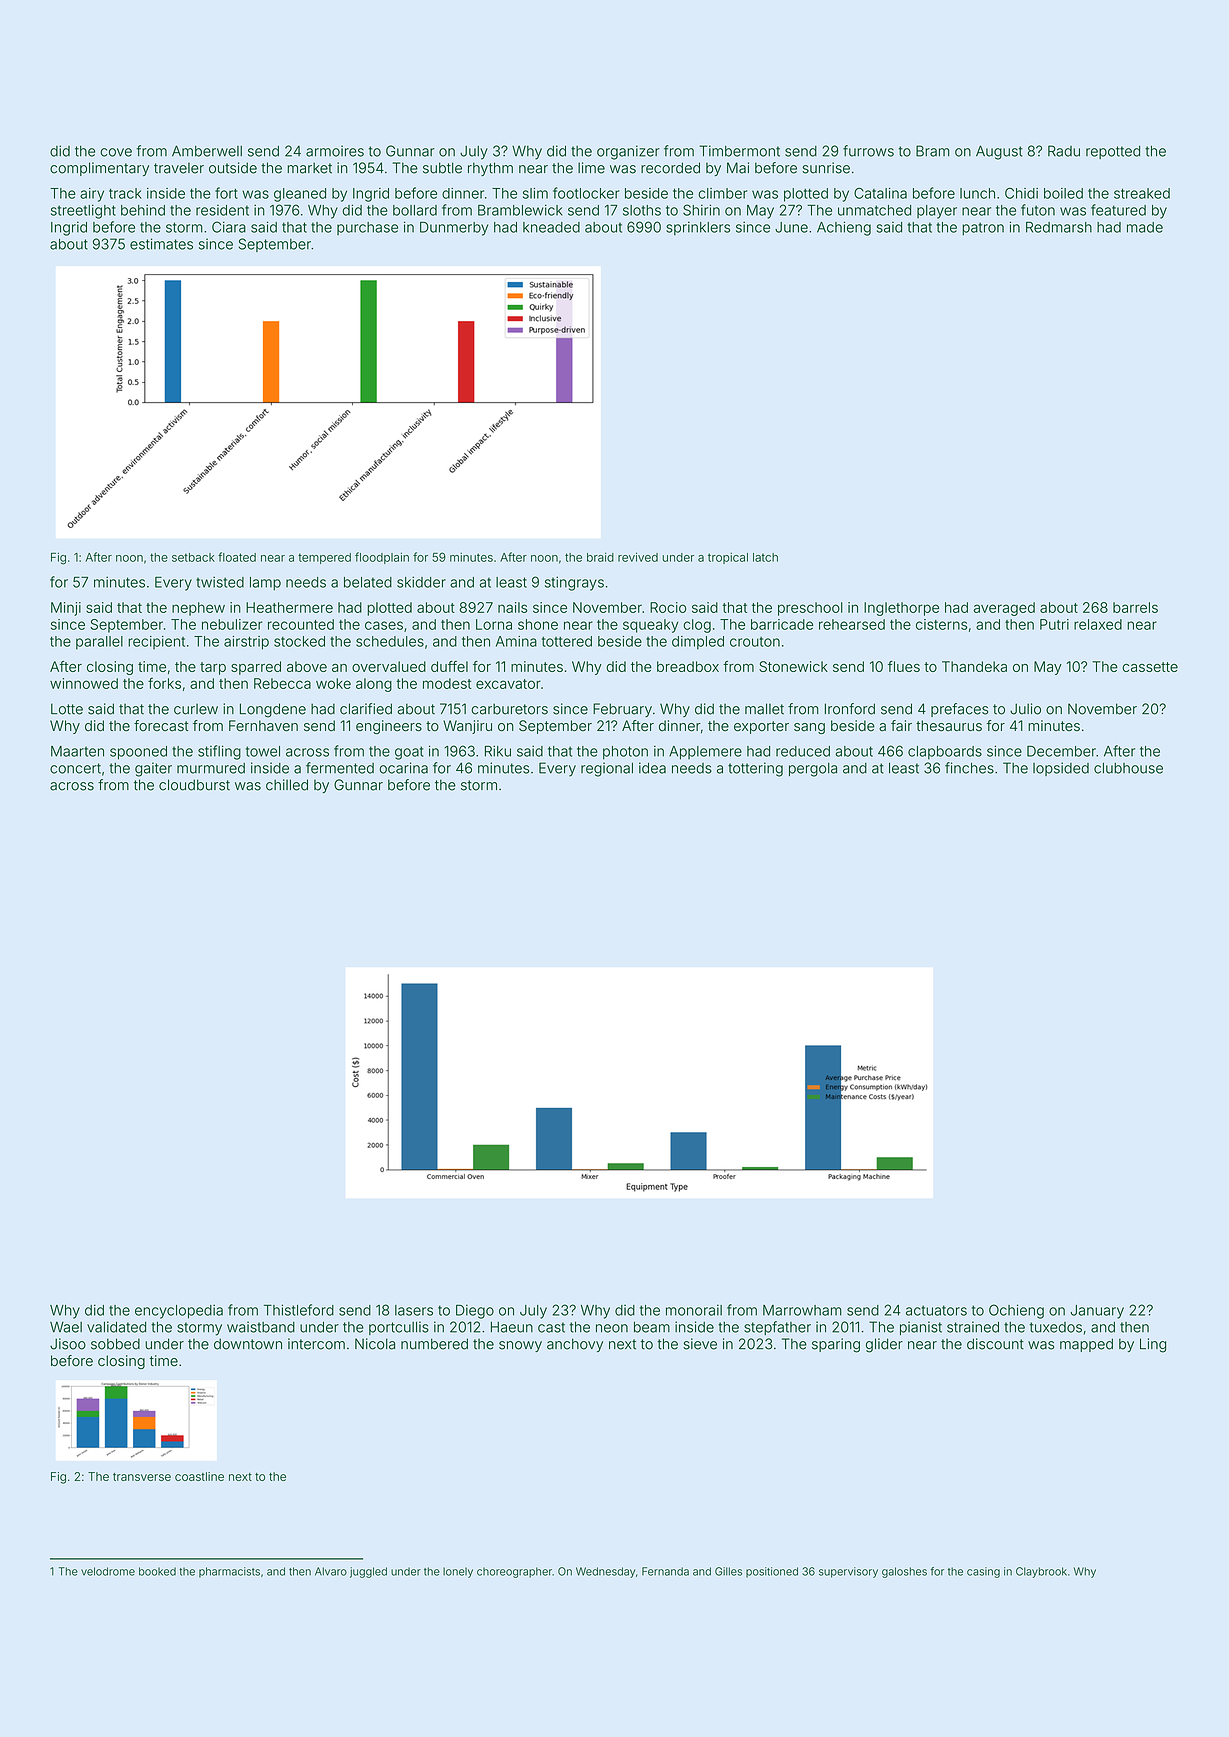 The width and height of the image is (1229, 1737). Describe the element at coordinates (701, 210) in the image. I see `Shirin` at that location.
